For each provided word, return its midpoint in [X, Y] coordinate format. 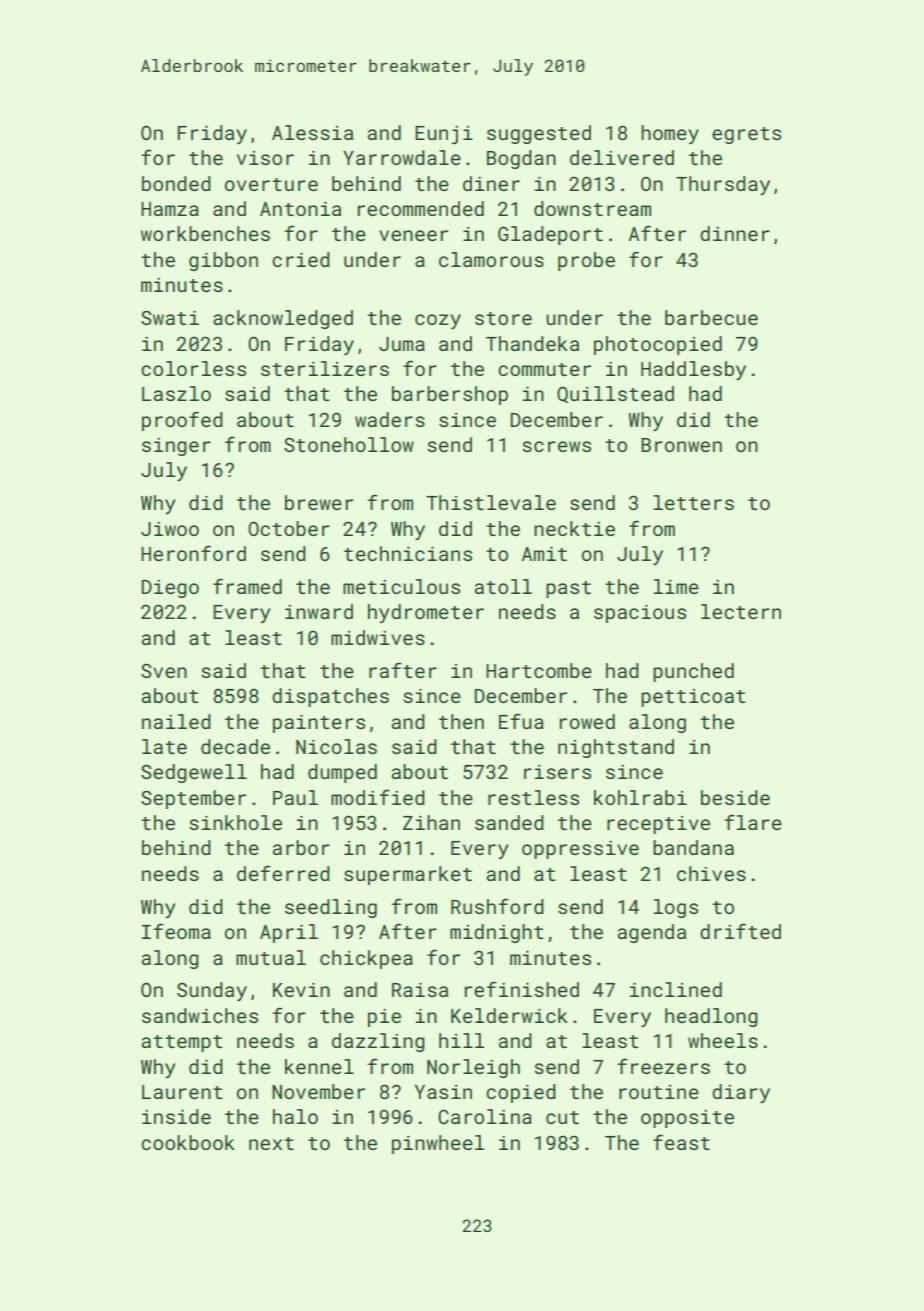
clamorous [491, 259]
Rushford [497, 906]
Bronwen [681, 445]
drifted [740, 931]
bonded [176, 183]
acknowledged [283, 319]
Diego [170, 589]
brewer [319, 502]
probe [586, 261]
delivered [622, 157]
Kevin [301, 990]
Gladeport [550, 235]
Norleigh [473, 1068]
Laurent [182, 1092]
